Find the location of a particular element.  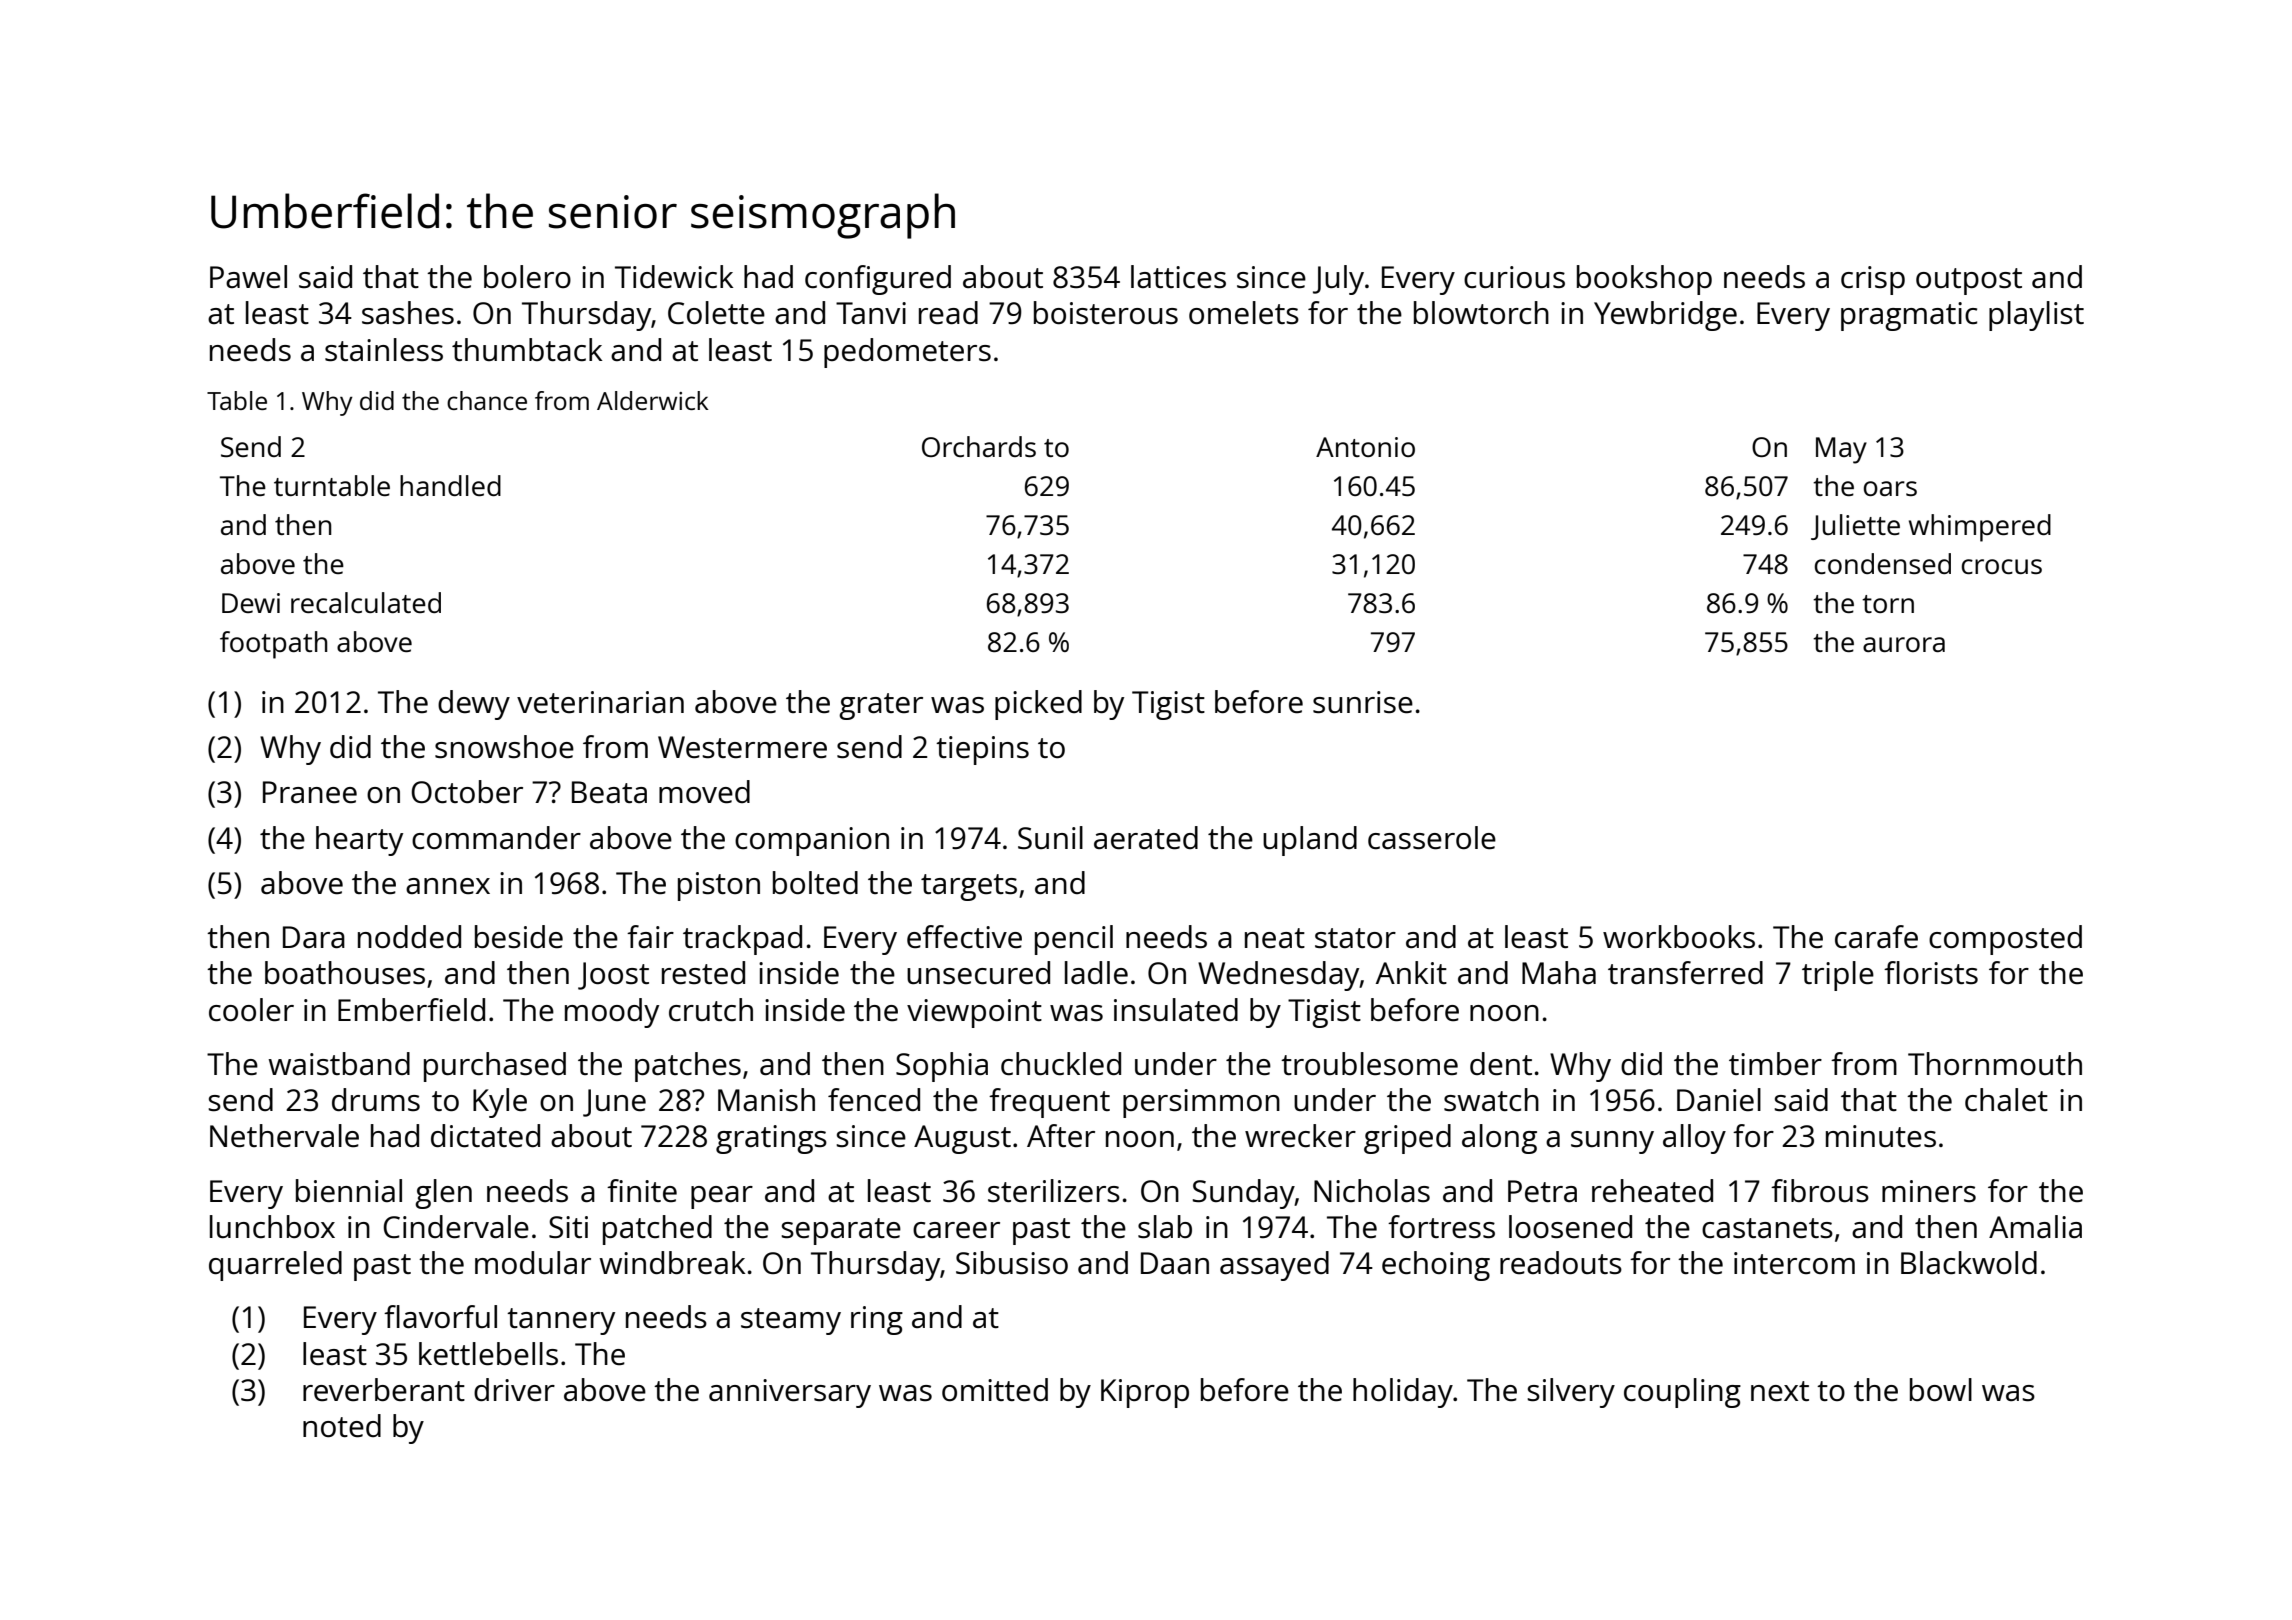

noted is located at coordinates (342, 1426).
